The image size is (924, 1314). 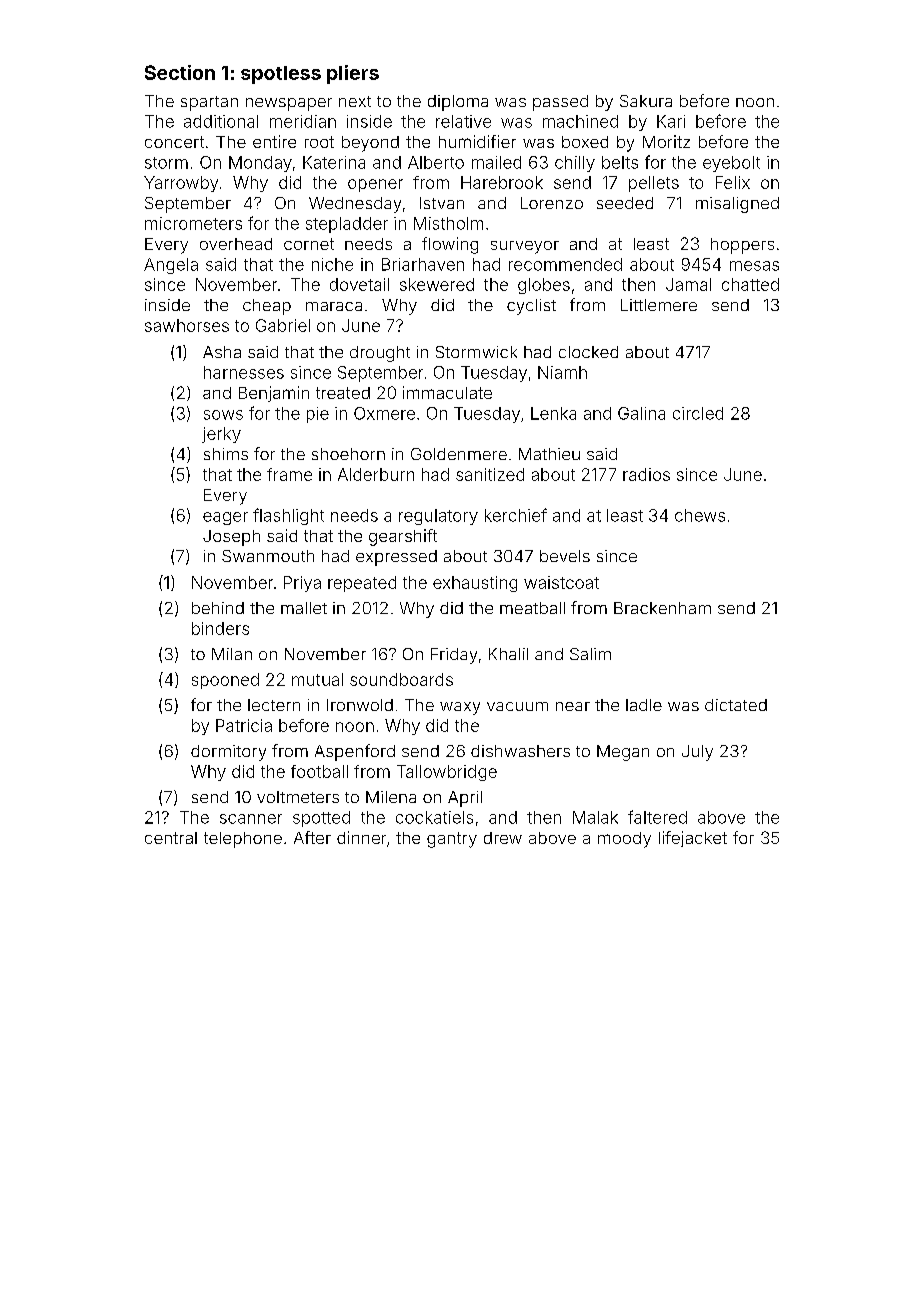 What do you see at coordinates (477, 141) in the screenshot?
I see `humidifier` at bounding box center [477, 141].
